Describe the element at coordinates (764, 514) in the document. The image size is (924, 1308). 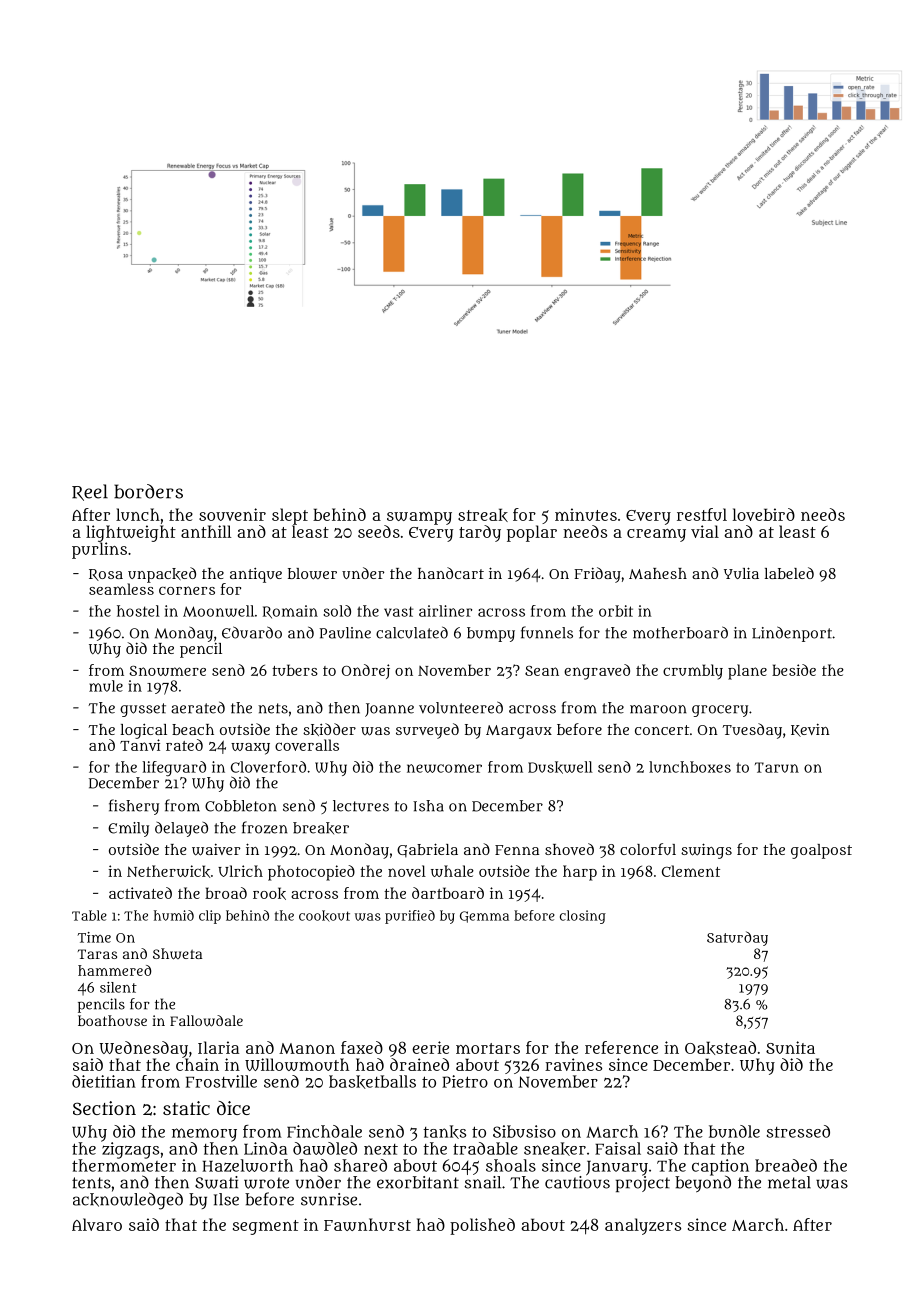
I see `lovebird` at that location.
